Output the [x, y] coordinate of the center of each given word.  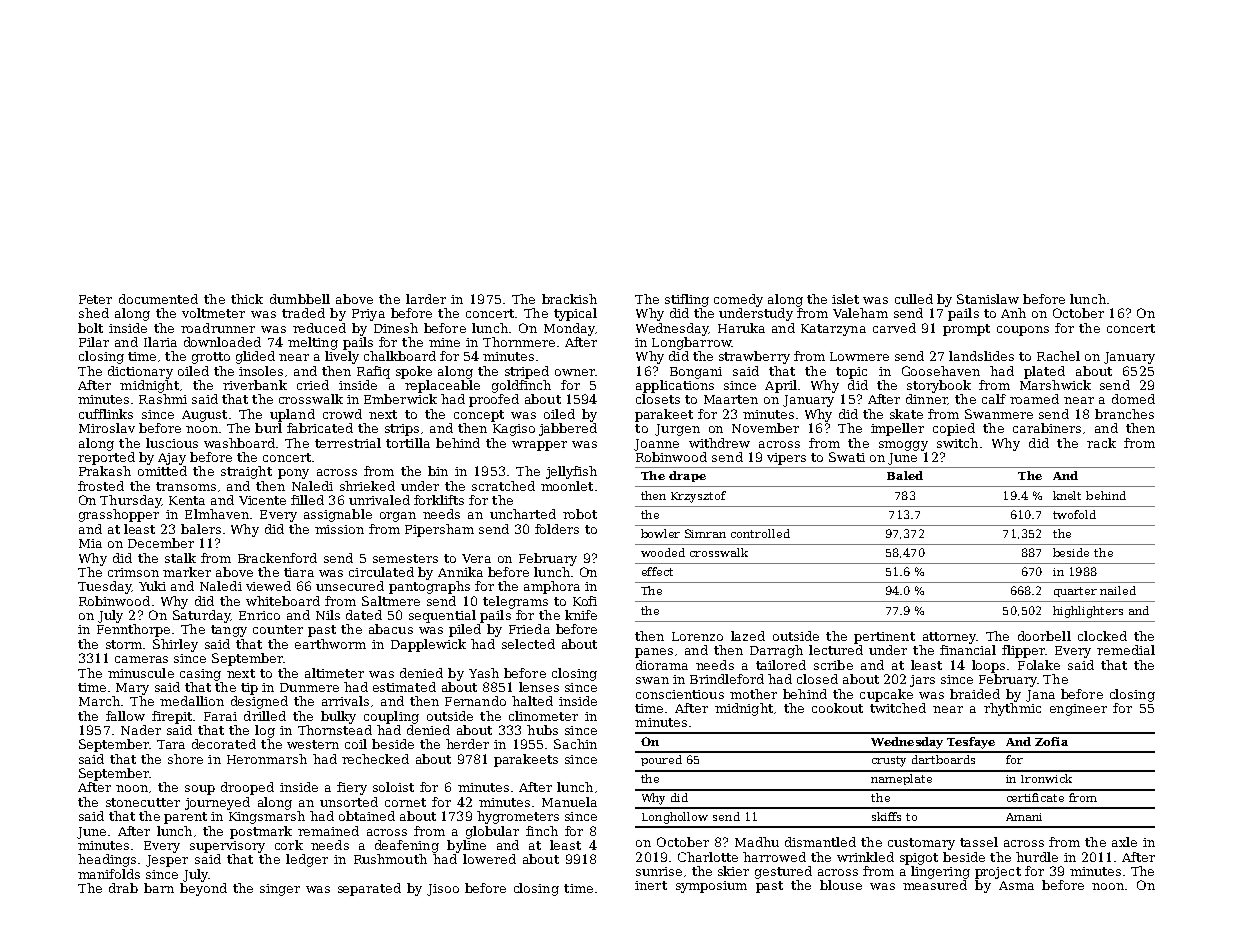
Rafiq [373, 372]
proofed [494, 400]
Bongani [696, 373]
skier [733, 871]
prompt [966, 330]
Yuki [152, 586]
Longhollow [675, 818]
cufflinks [106, 414]
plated [1044, 372]
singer [280, 890]
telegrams [515, 602]
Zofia [1051, 741]
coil [356, 744]
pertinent [884, 638]
